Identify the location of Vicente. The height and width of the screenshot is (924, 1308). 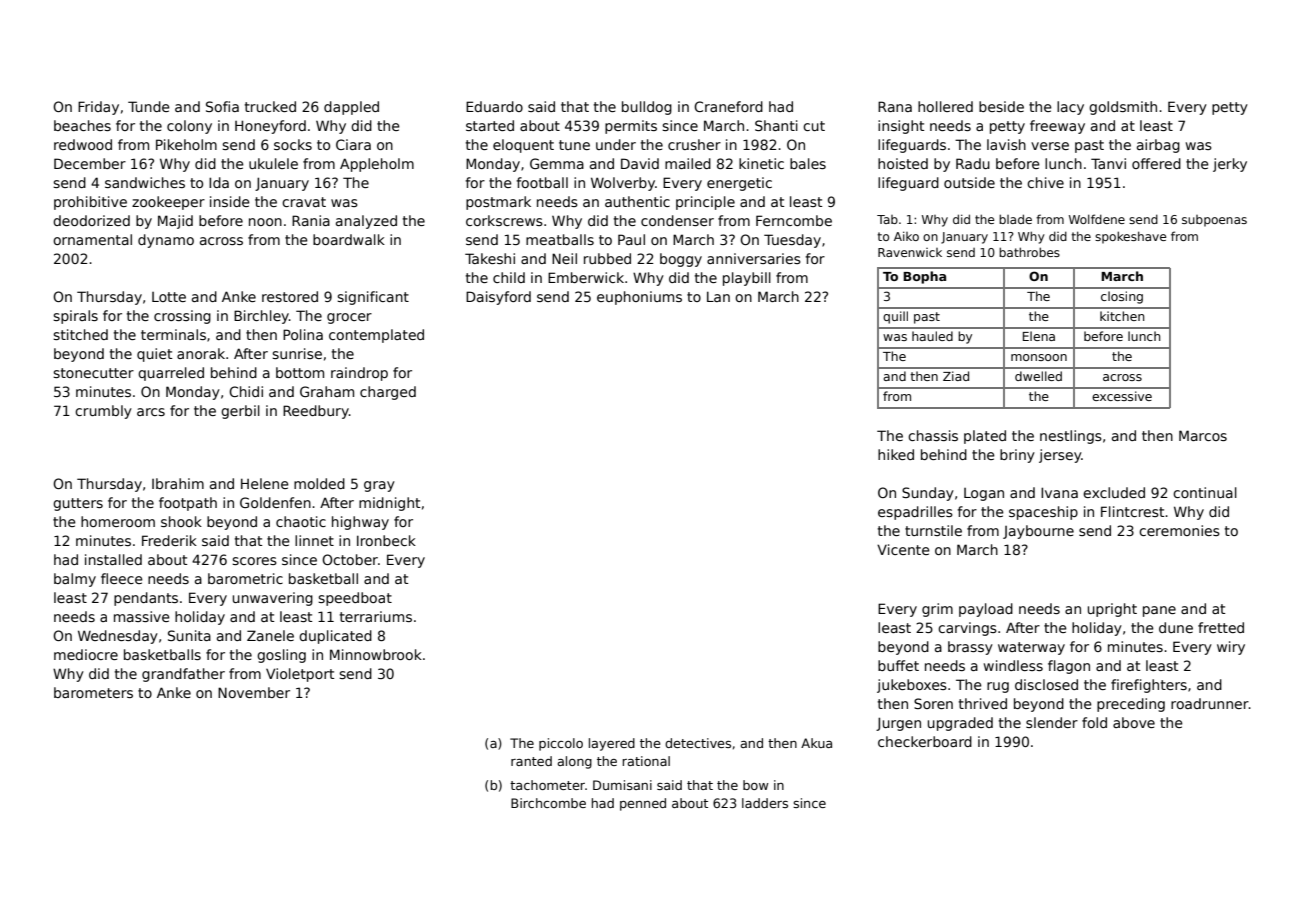
(903, 549).
